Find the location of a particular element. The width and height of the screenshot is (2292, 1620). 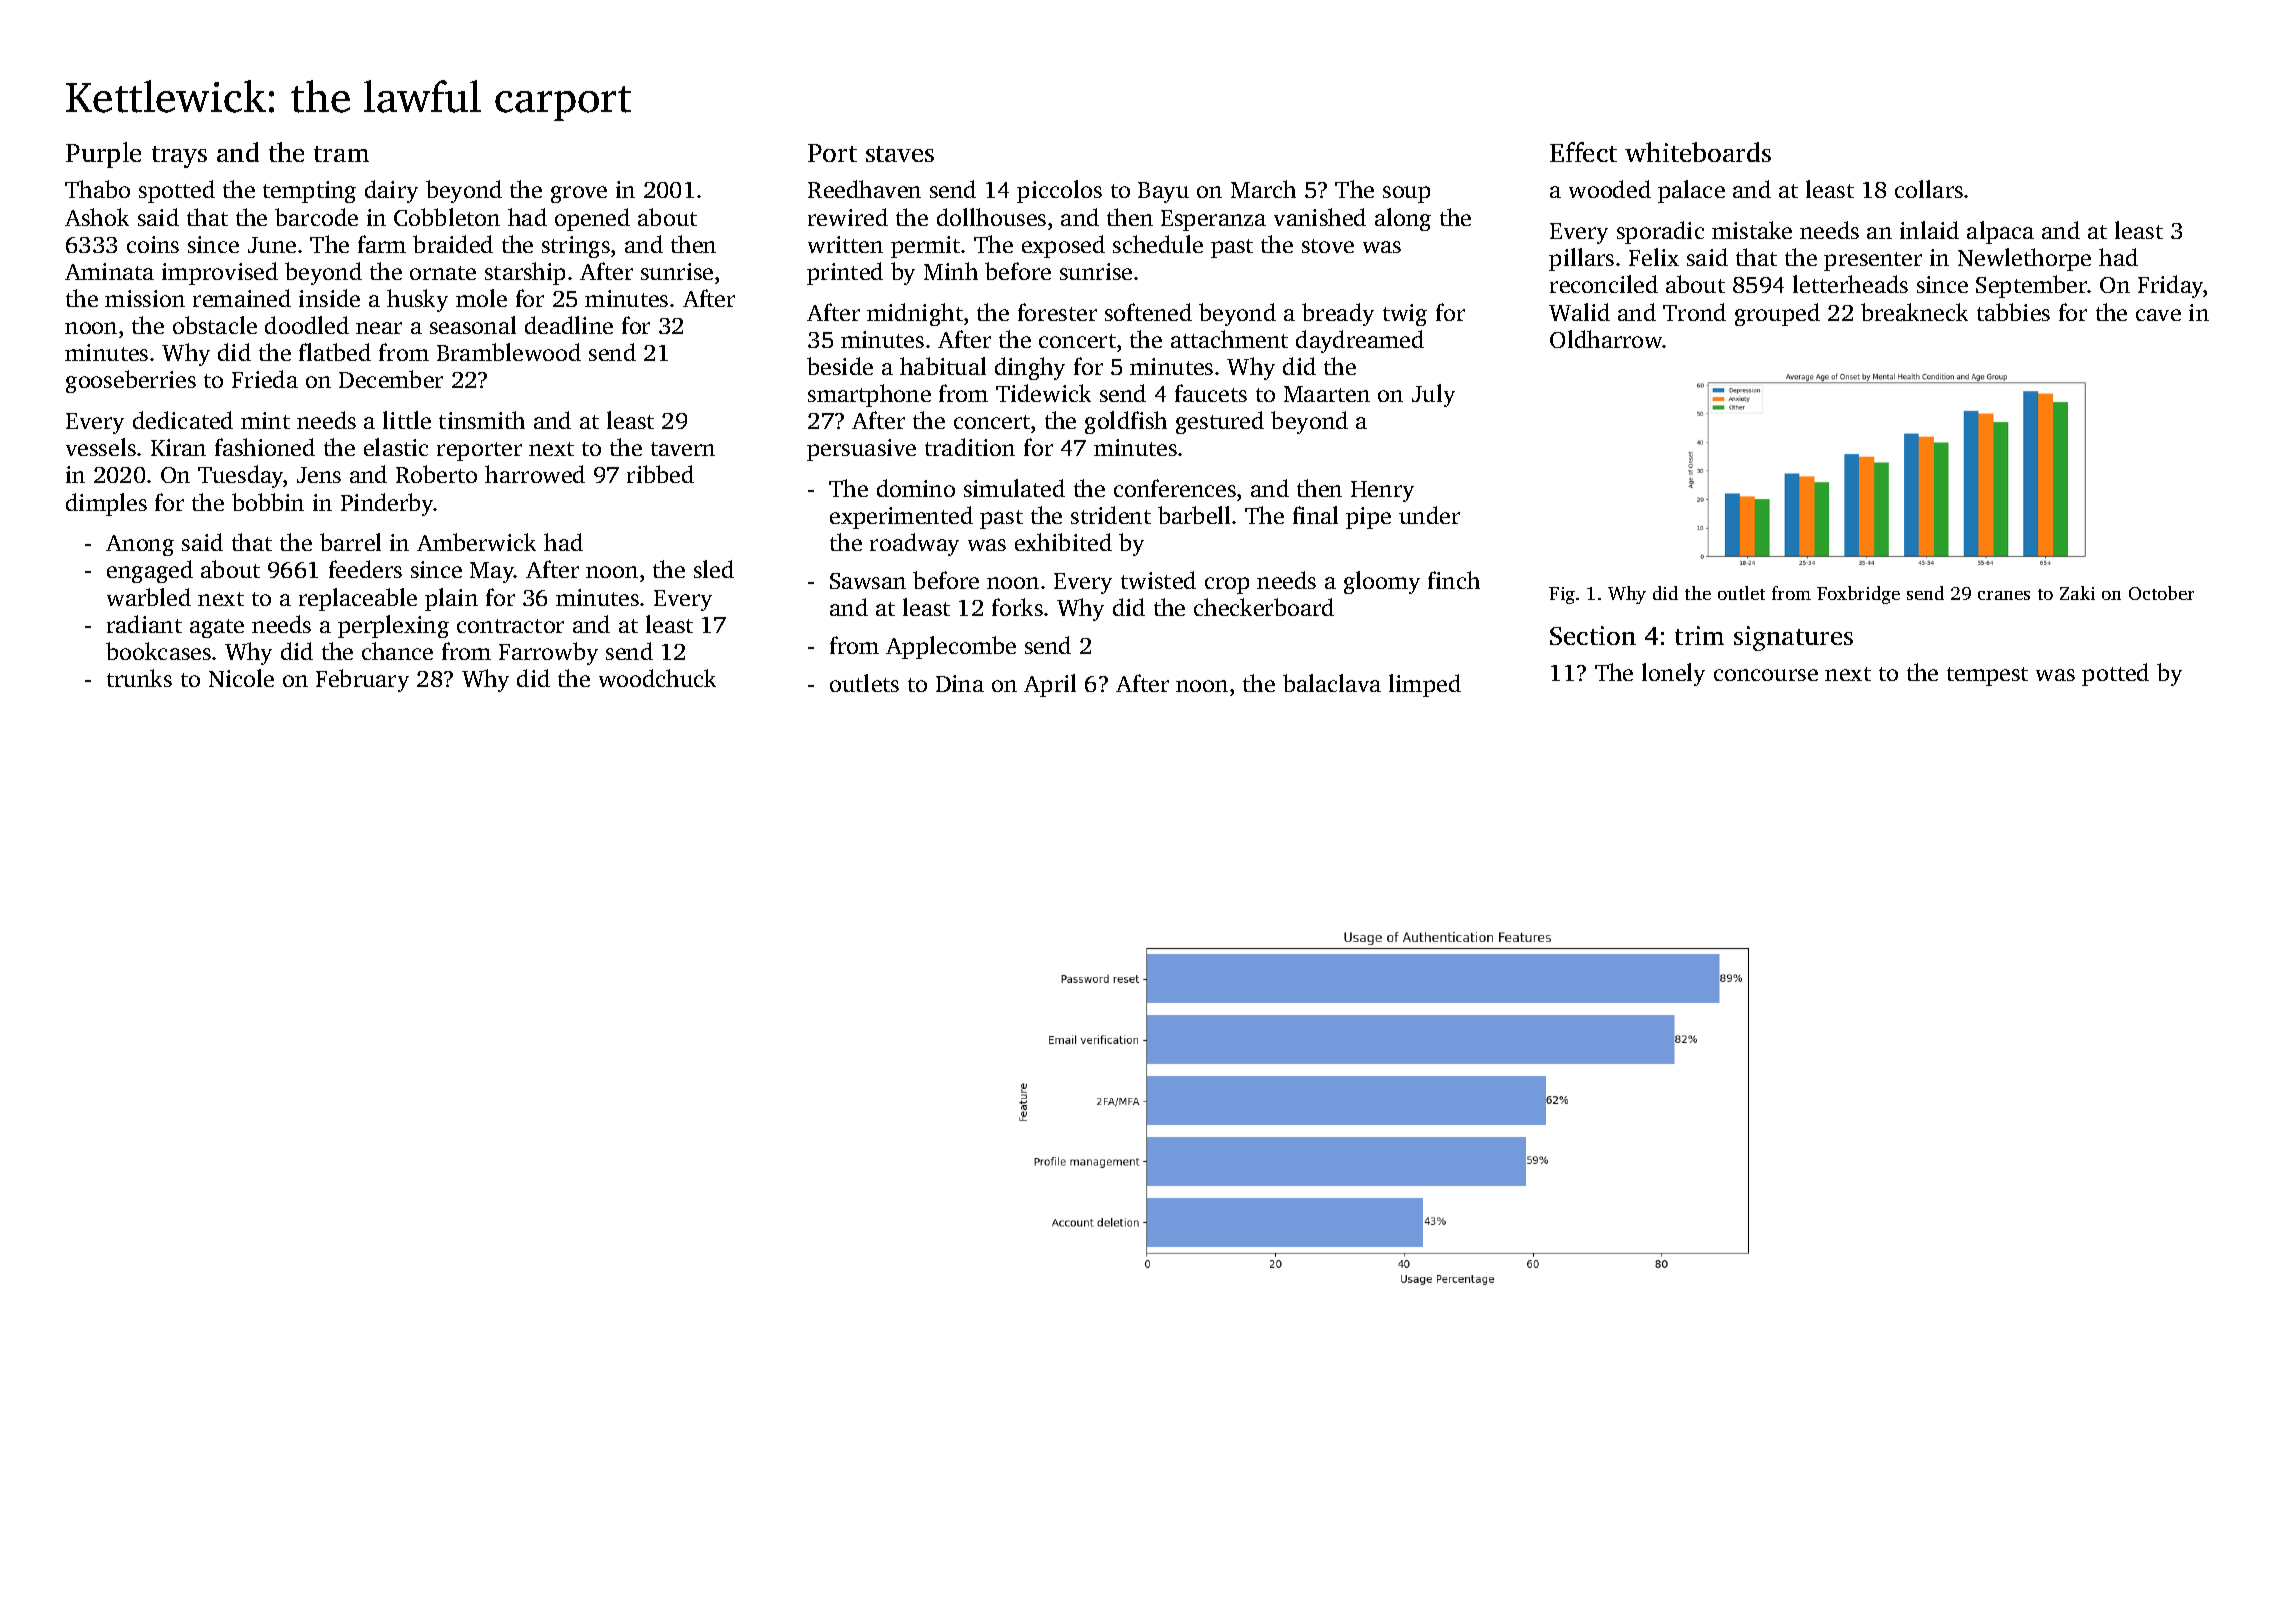

Henry is located at coordinates (1382, 491).
